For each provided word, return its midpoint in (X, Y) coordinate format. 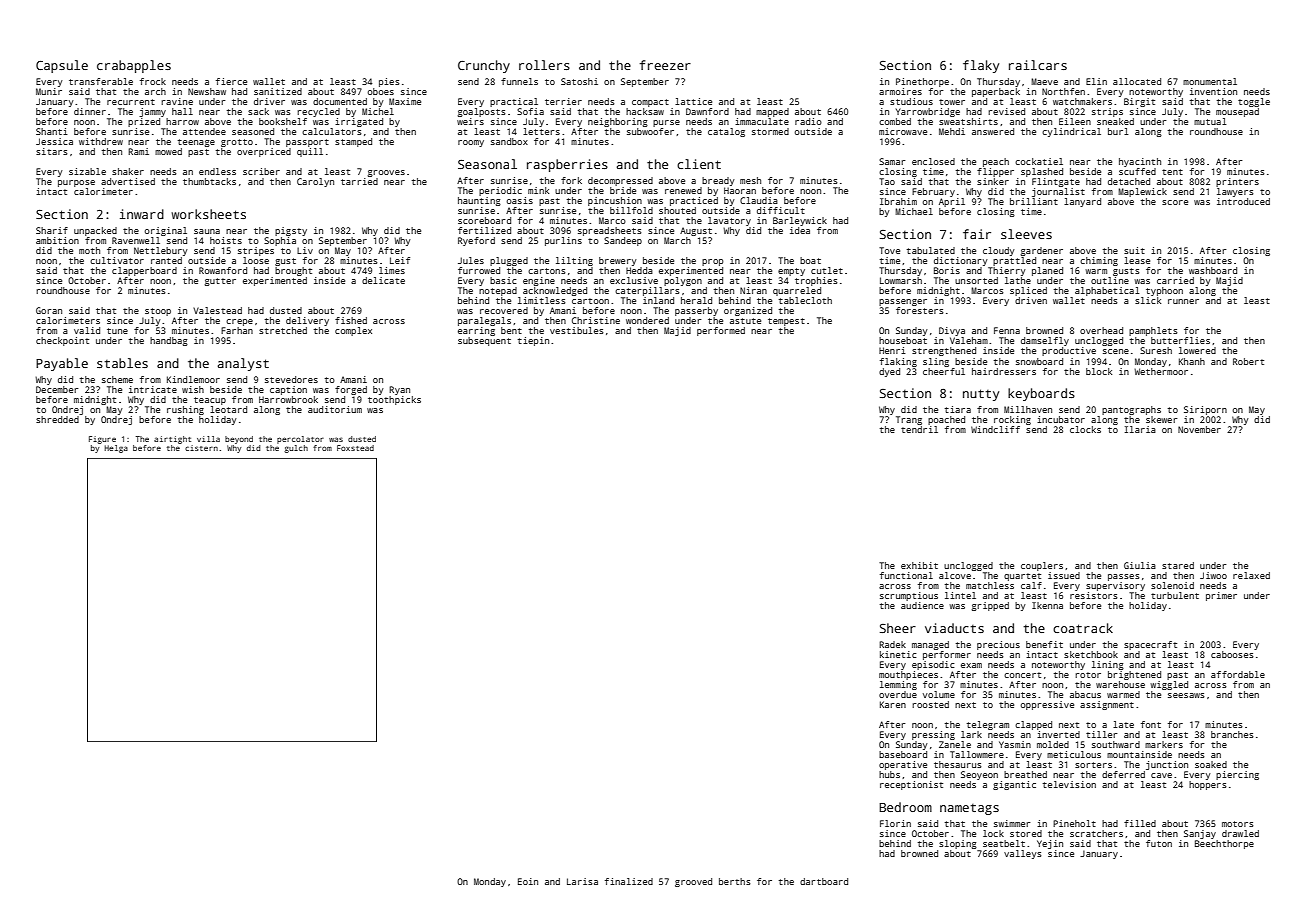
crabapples (134, 66)
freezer (665, 65)
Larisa (582, 881)
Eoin (528, 881)
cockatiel (1039, 161)
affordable (1238, 674)
